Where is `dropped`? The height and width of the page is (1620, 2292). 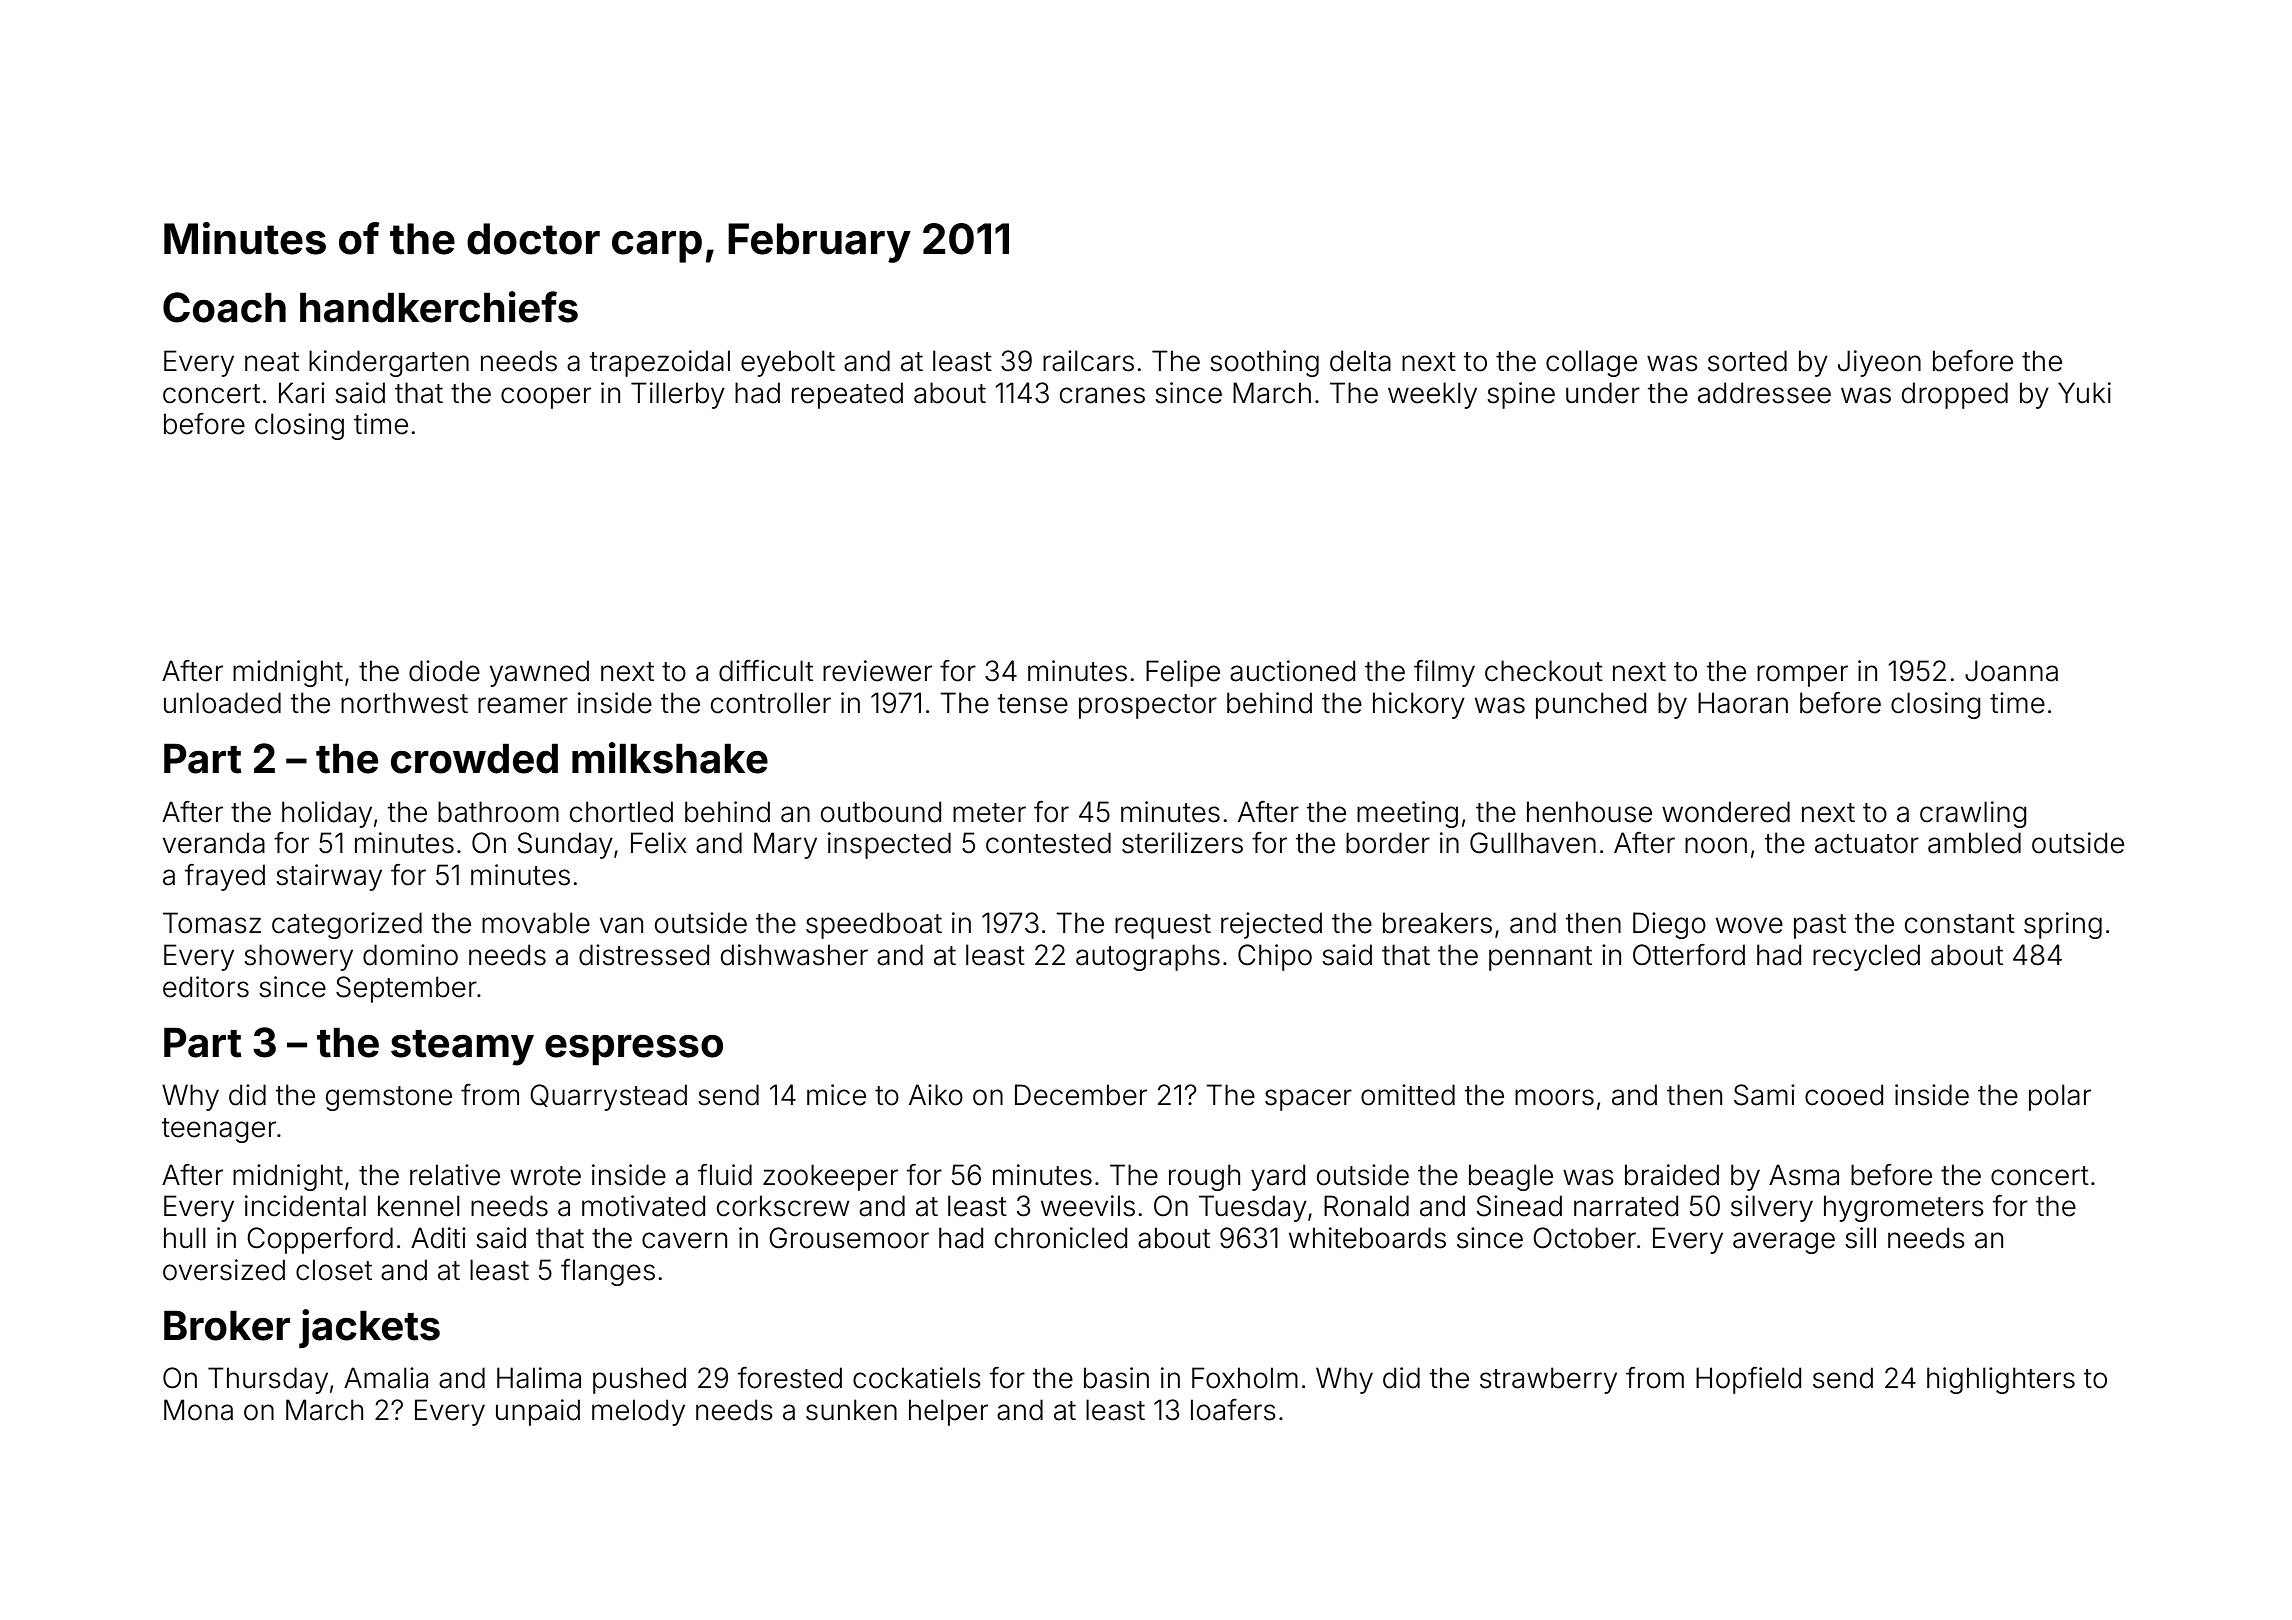
dropped is located at coordinates (1955, 395).
